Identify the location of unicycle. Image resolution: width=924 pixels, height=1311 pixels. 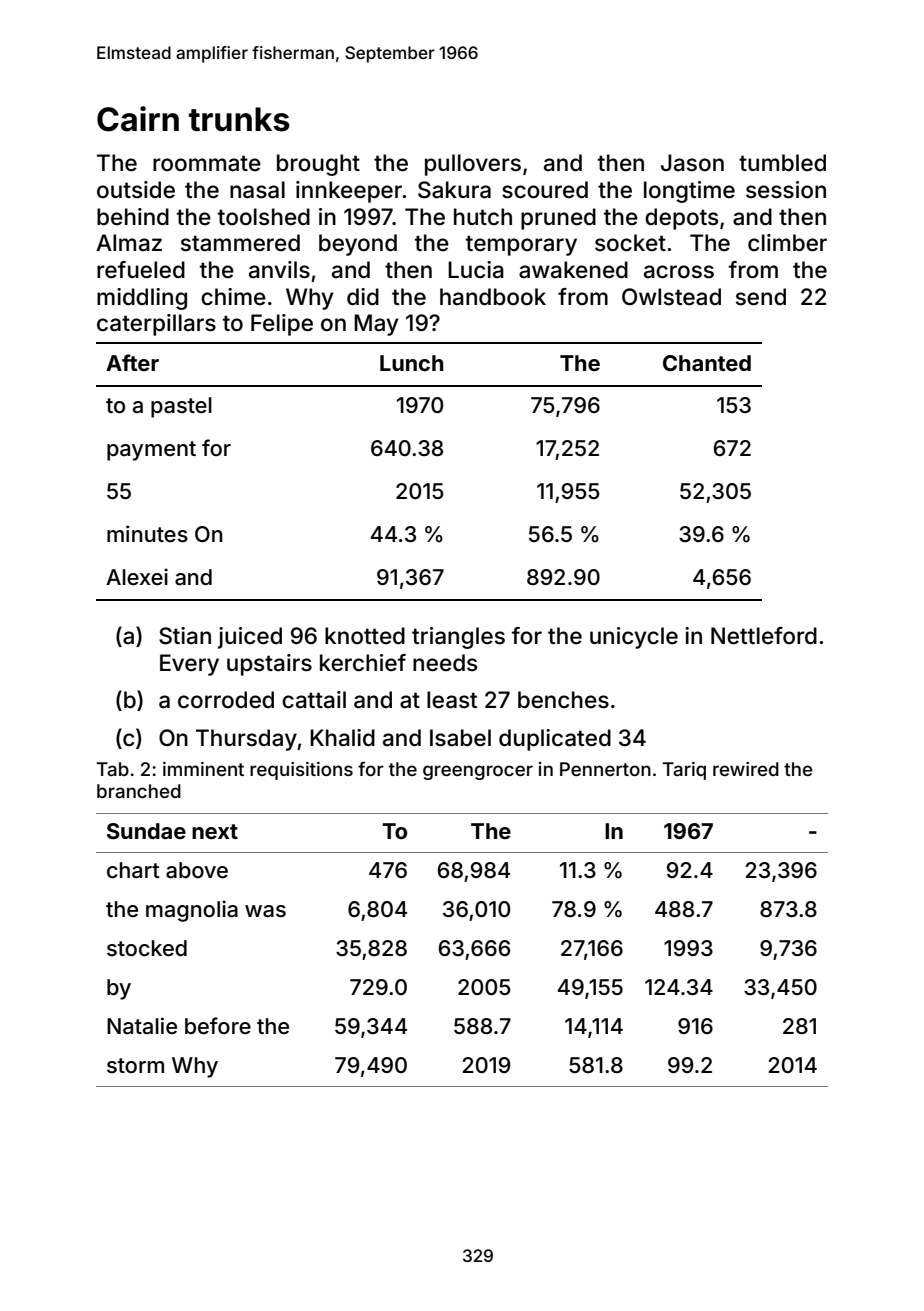
(634, 638).
